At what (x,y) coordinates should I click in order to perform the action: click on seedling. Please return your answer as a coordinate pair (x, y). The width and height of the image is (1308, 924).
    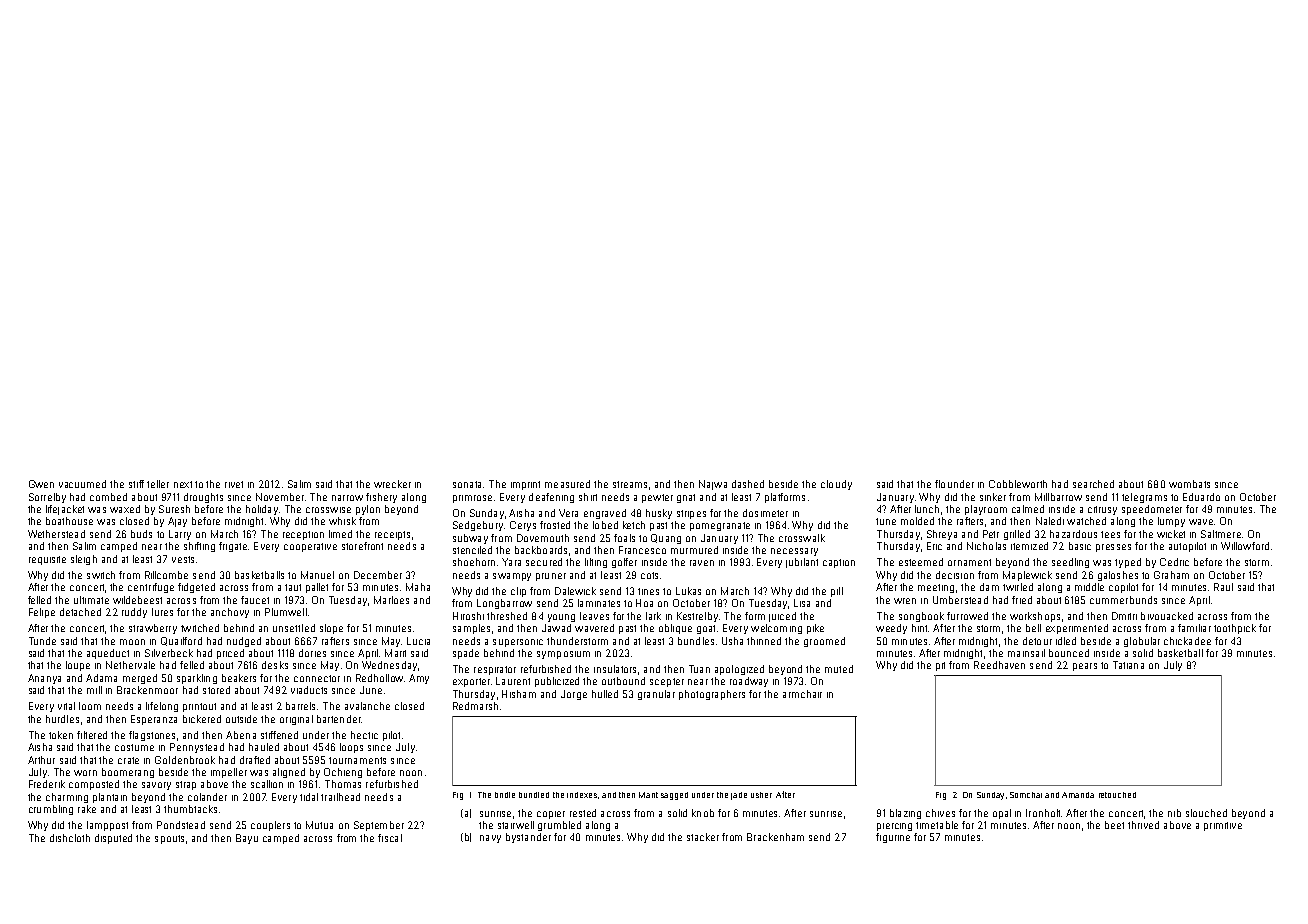
    Looking at the image, I should click on (1070, 563).
